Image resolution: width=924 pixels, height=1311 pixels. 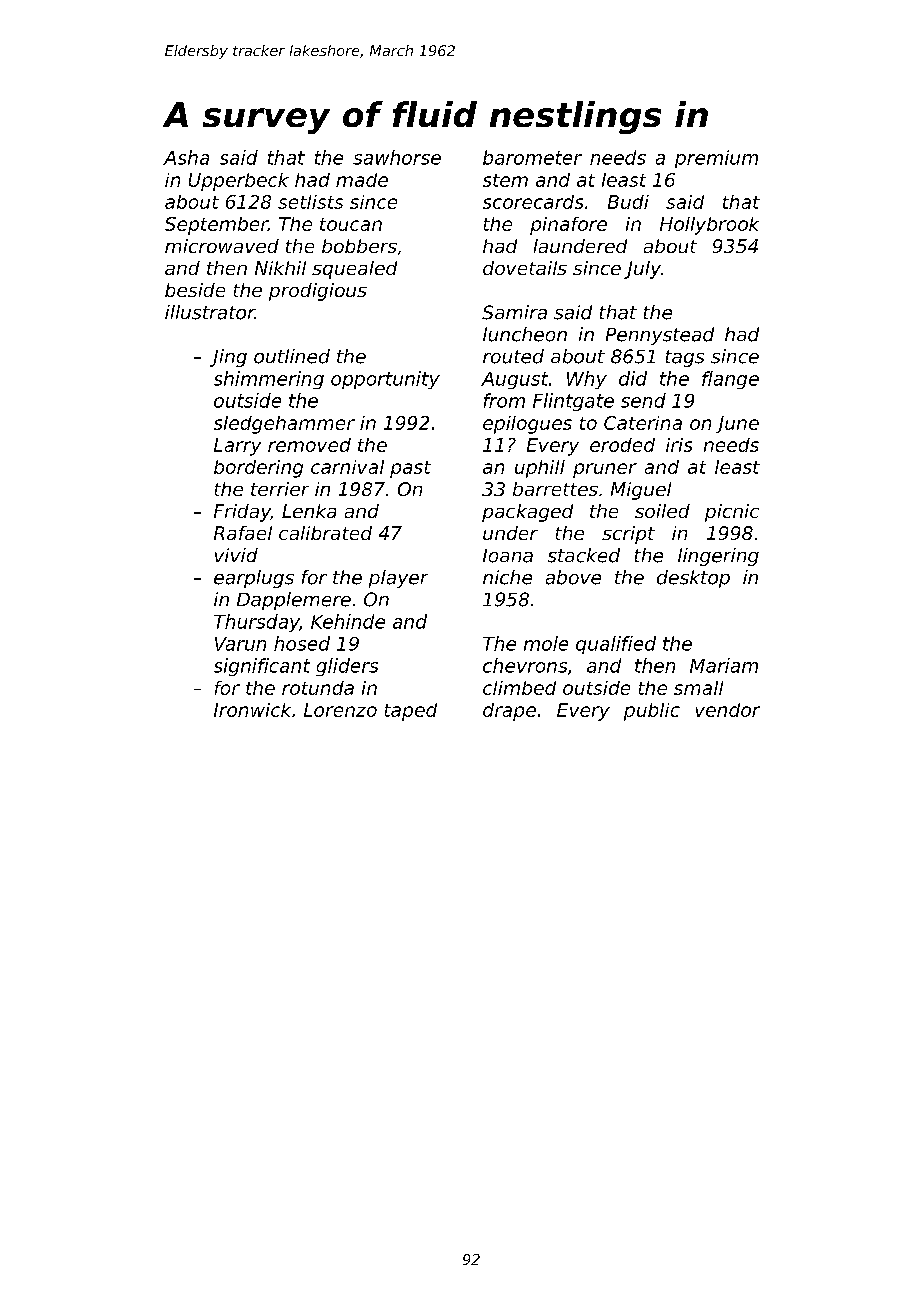 What do you see at coordinates (216, 226) in the screenshot?
I see `September` at bounding box center [216, 226].
